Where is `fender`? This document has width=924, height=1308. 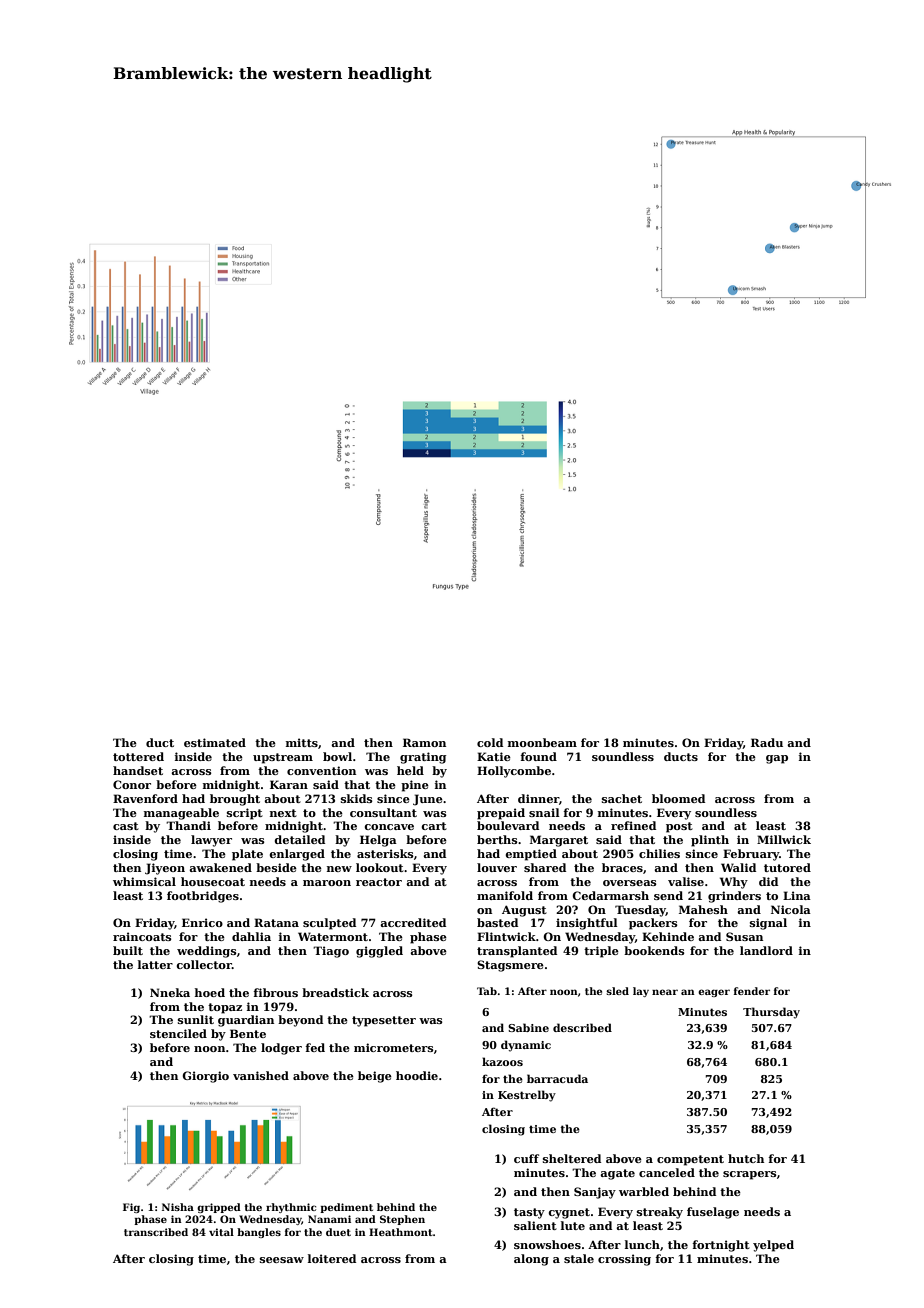
fender is located at coordinates (752, 991).
